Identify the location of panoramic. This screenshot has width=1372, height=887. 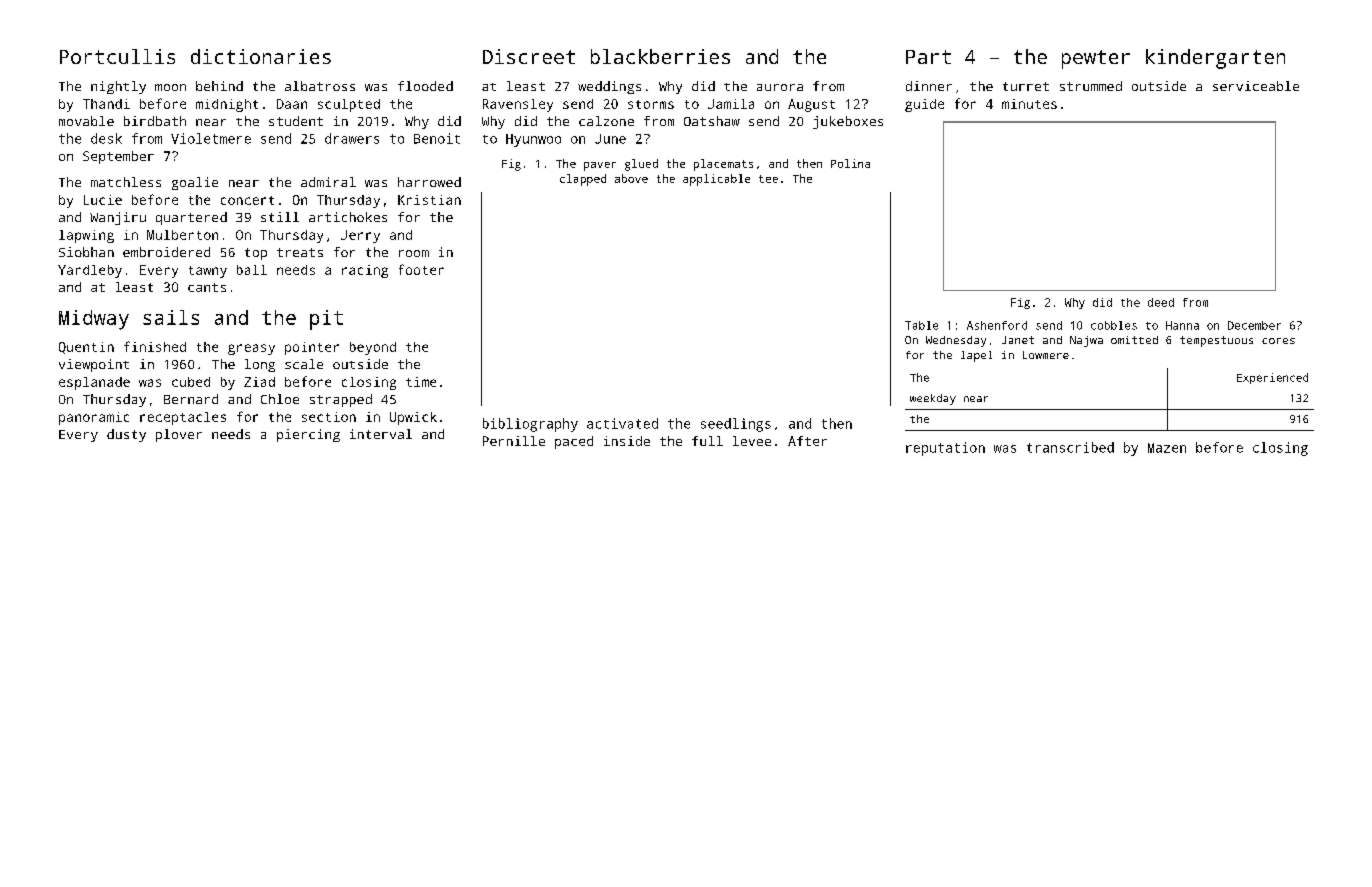
(94, 418).
